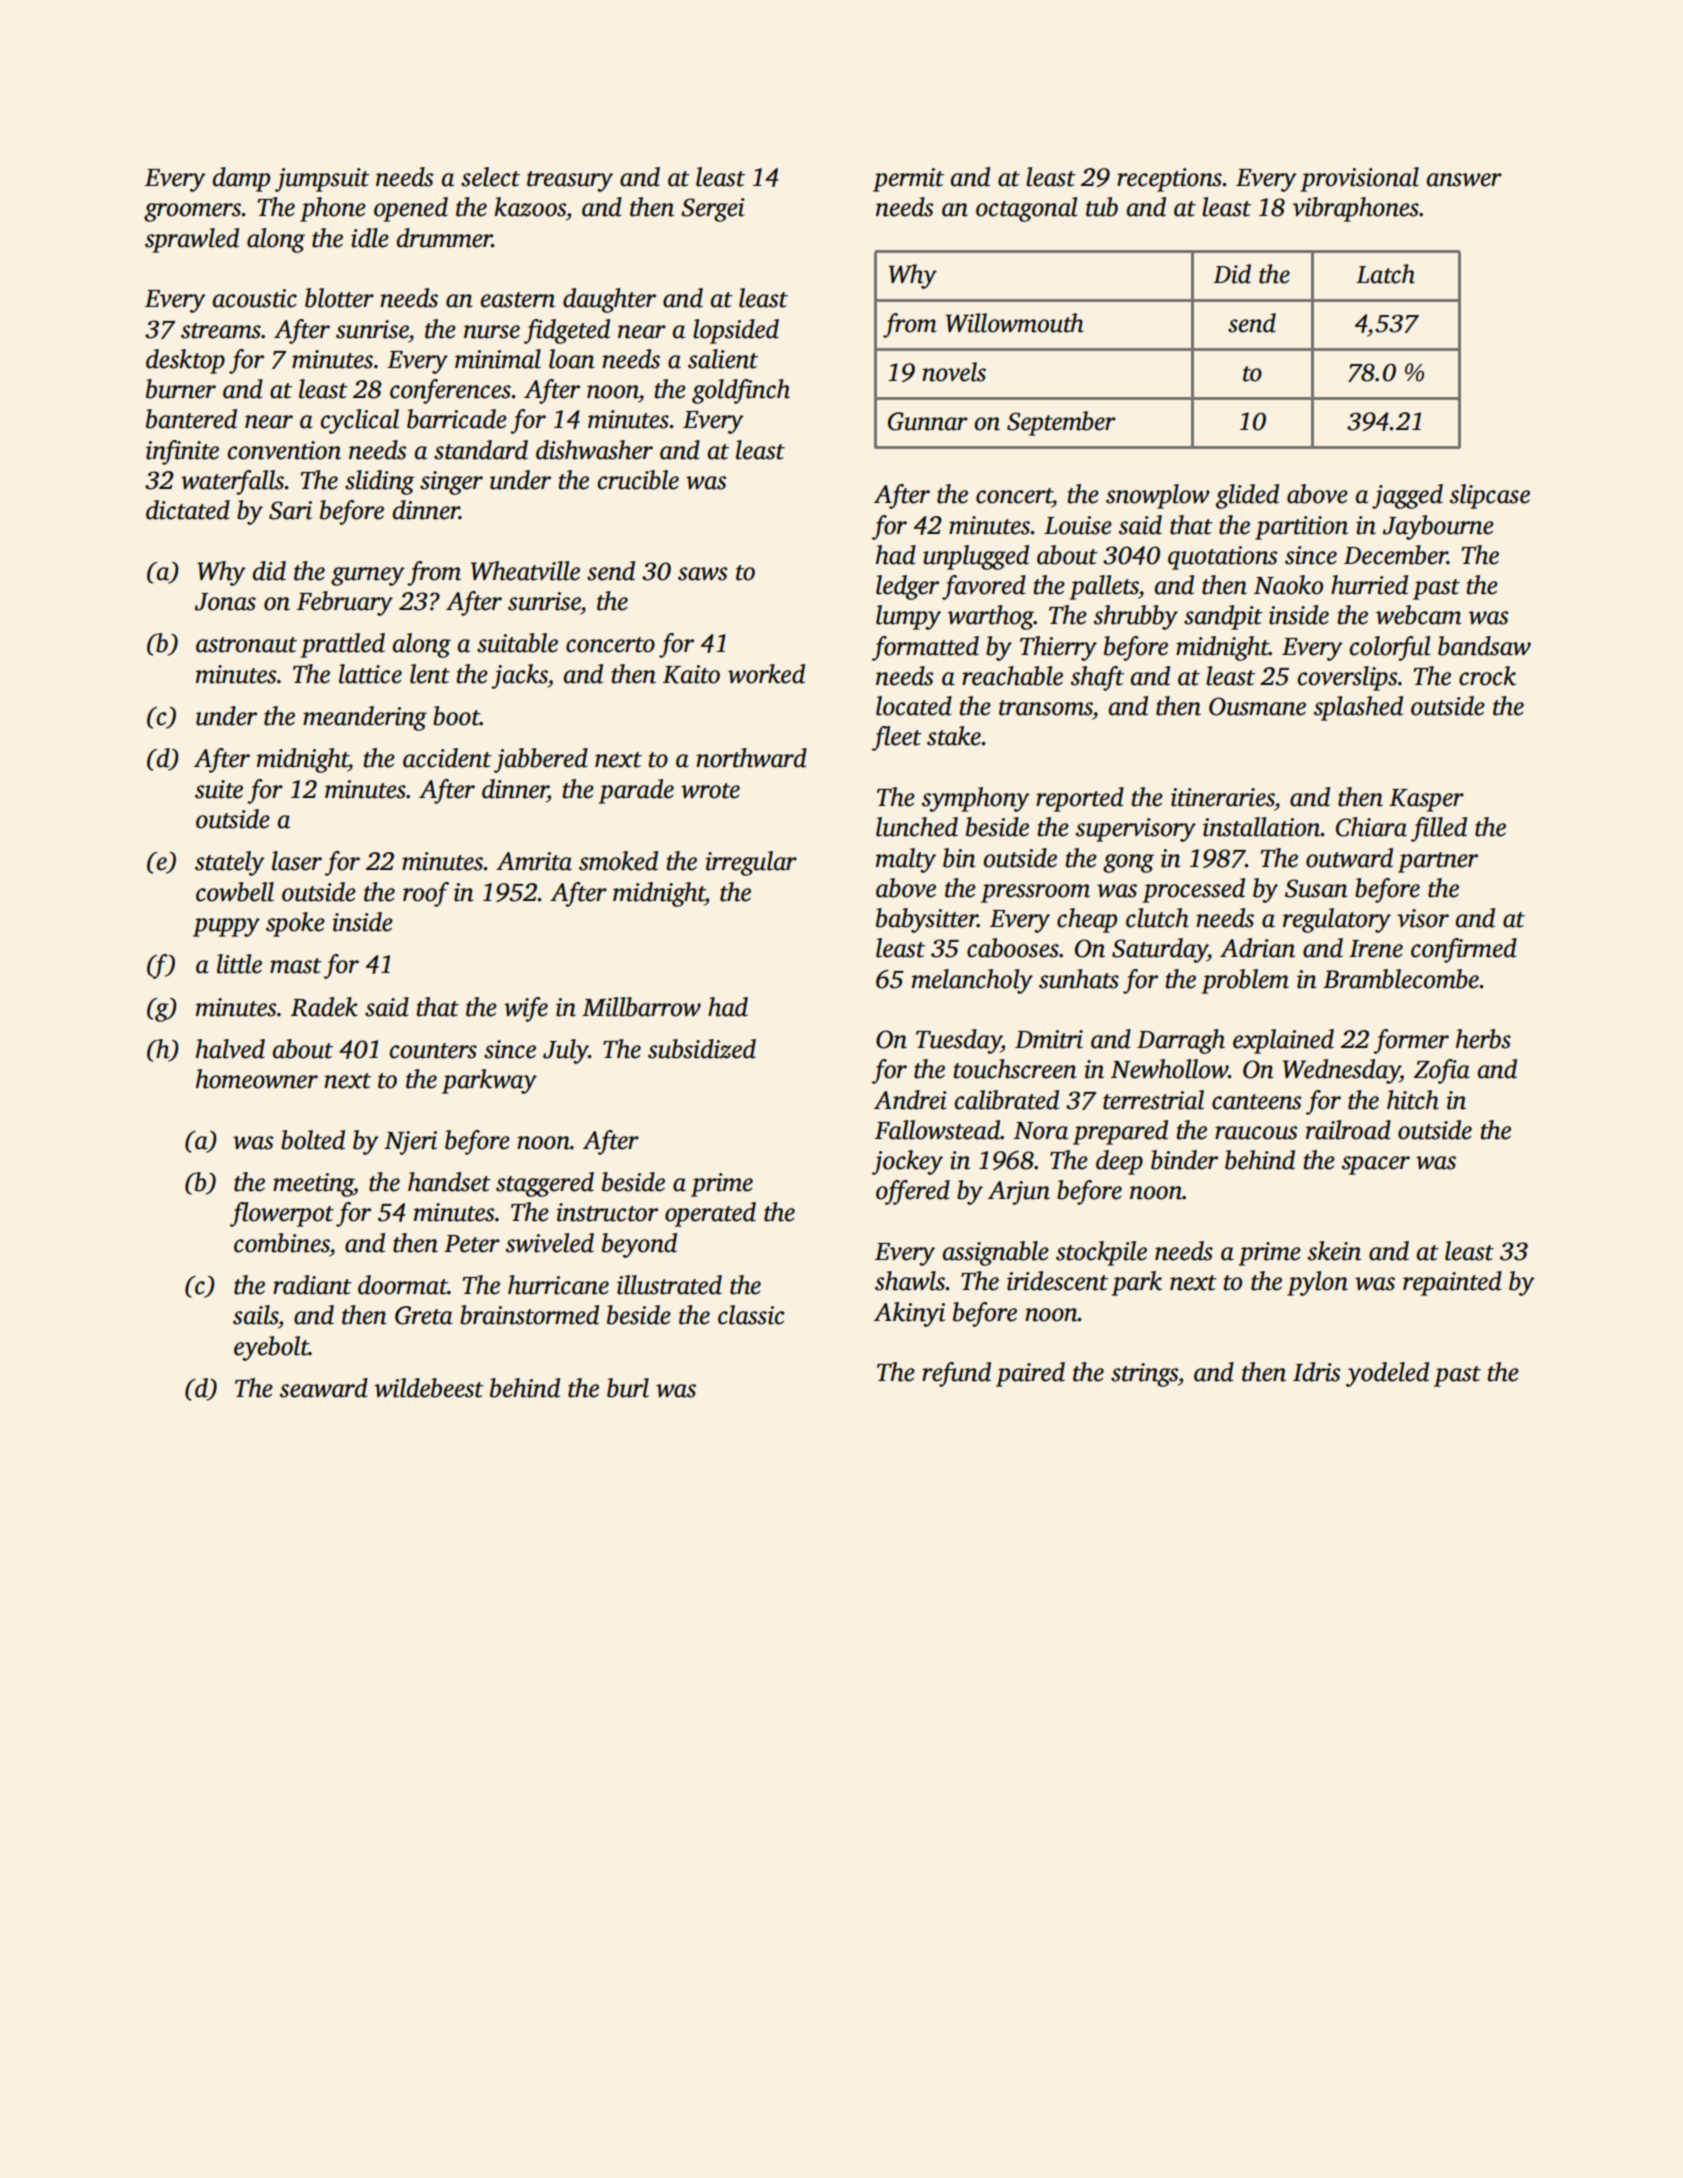 Image resolution: width=1683 pixels, height=2178 pixels. Describe the element at coordinates (751, 863) in the screenshot. I see `irregular` at that location.
